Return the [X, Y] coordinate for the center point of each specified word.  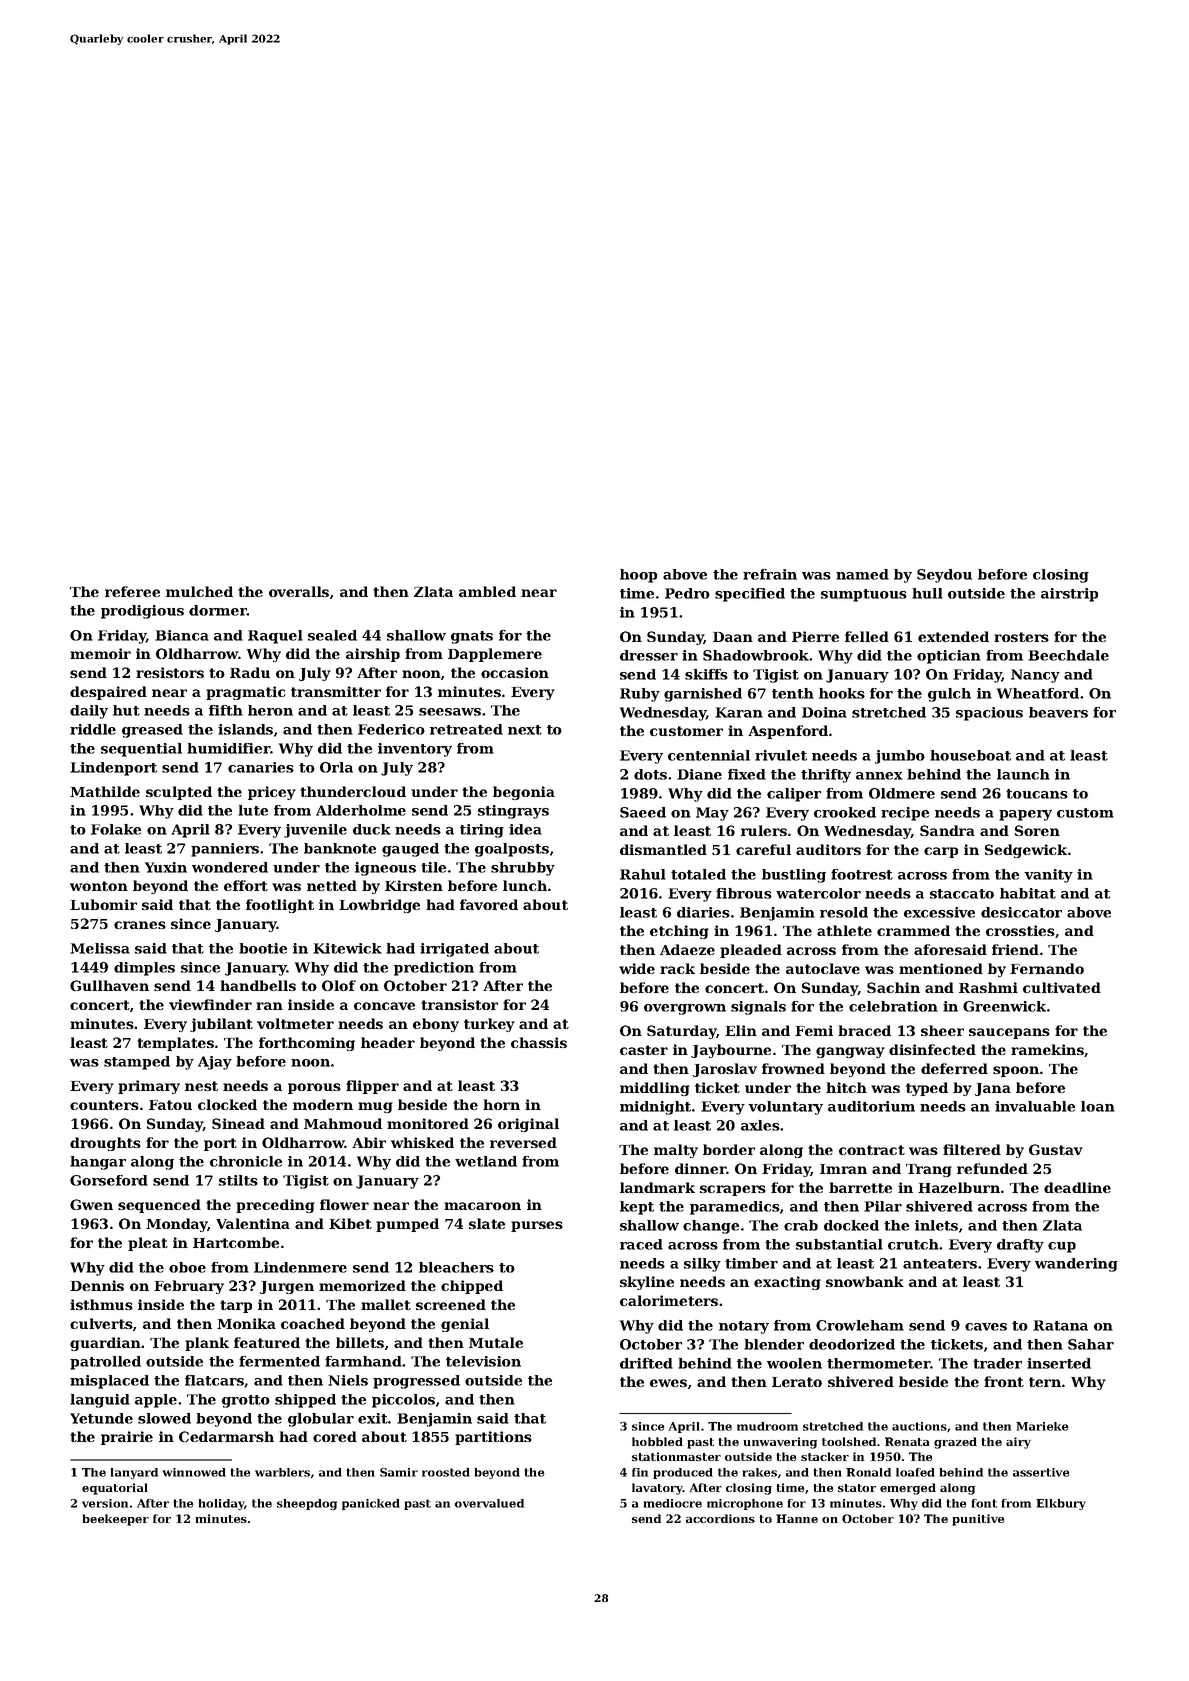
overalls [299, 591]
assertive [1041, 1472]
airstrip [1069, 595]
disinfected [932, 1049]
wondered [230, 867]
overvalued [489, 1503]
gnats [472, 637]
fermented [279, 1361]
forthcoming [307, 1044]
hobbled [657, 1441]
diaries [703, 912]
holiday [222, 1504]
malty [676, 1151]
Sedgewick [1026, 851]
